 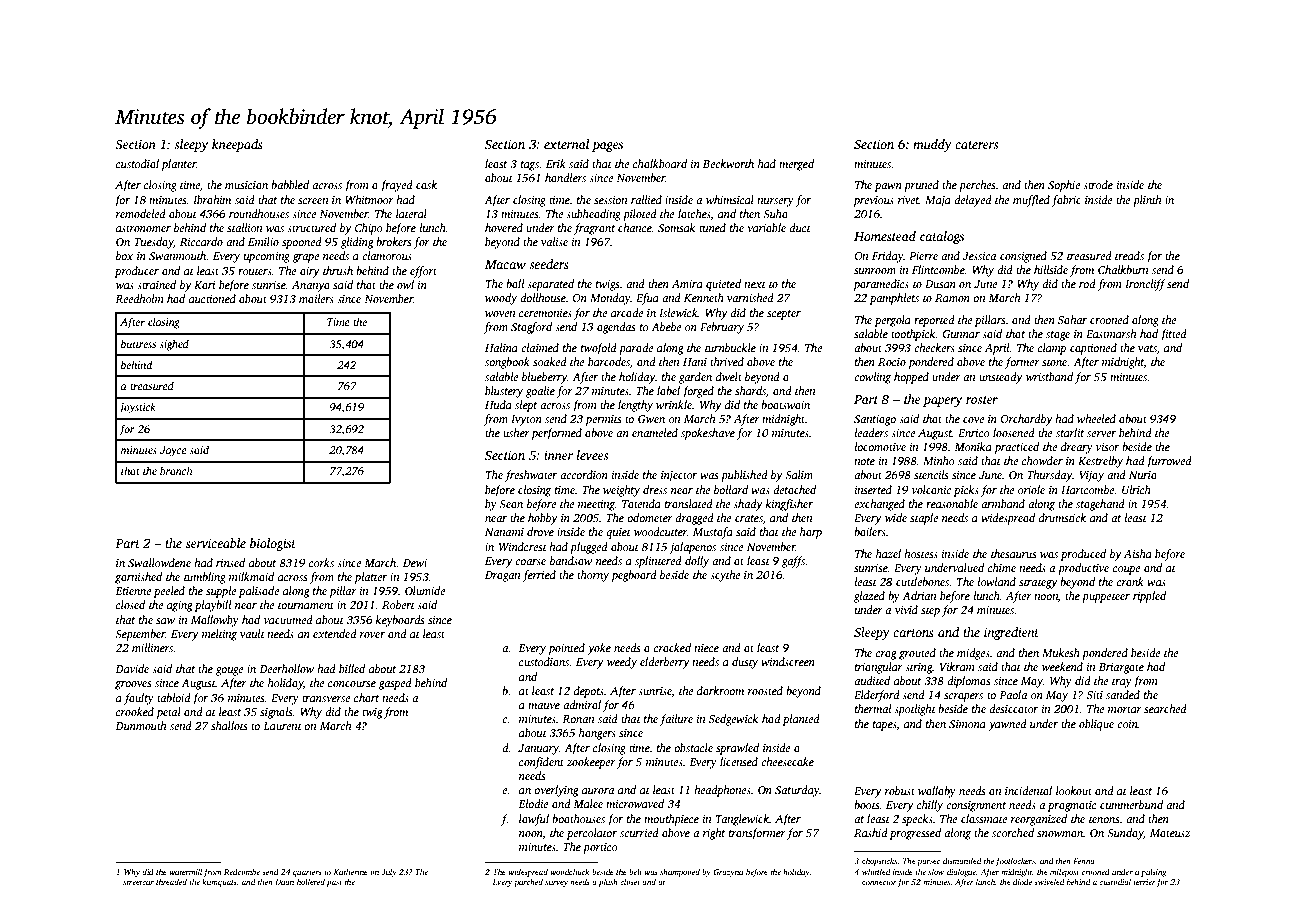 What do you see at coordinates (592, 455) in the screenshot?
I see `levees` at bounding box center [592, 455].
